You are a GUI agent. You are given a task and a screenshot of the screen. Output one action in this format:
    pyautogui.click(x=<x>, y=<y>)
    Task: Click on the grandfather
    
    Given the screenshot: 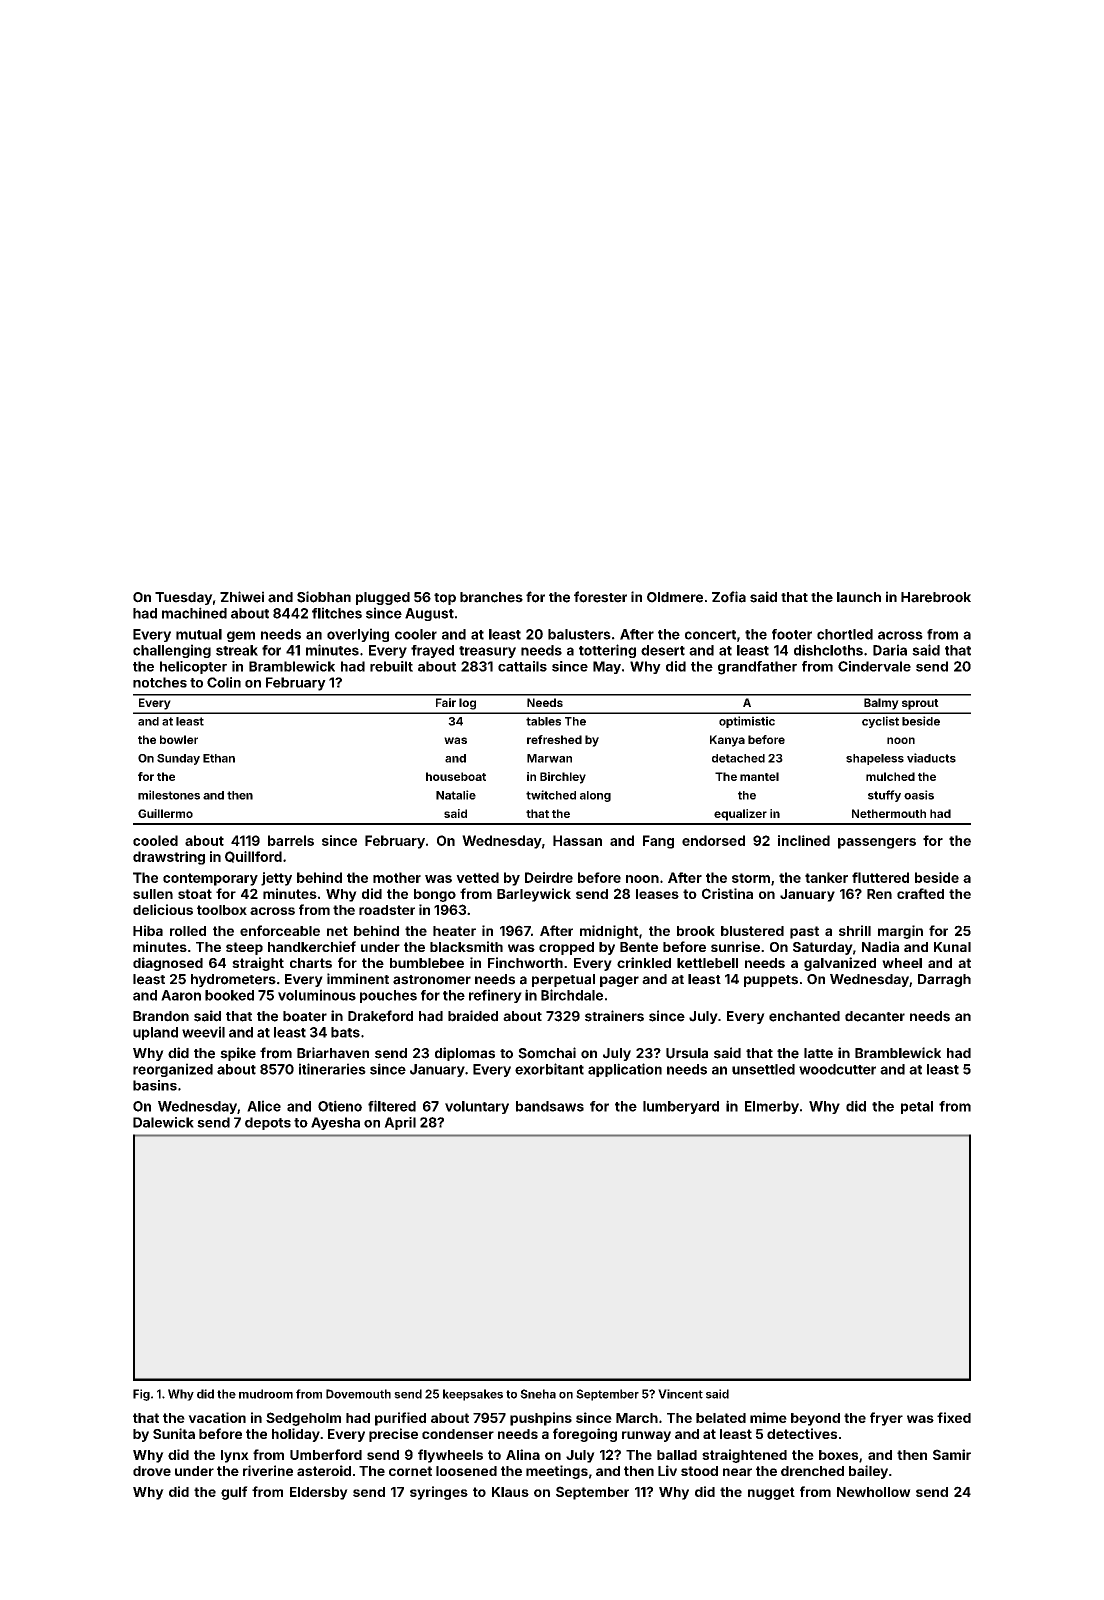 What is the action you would take?
    pyautogui.click(x=757, y=668)
